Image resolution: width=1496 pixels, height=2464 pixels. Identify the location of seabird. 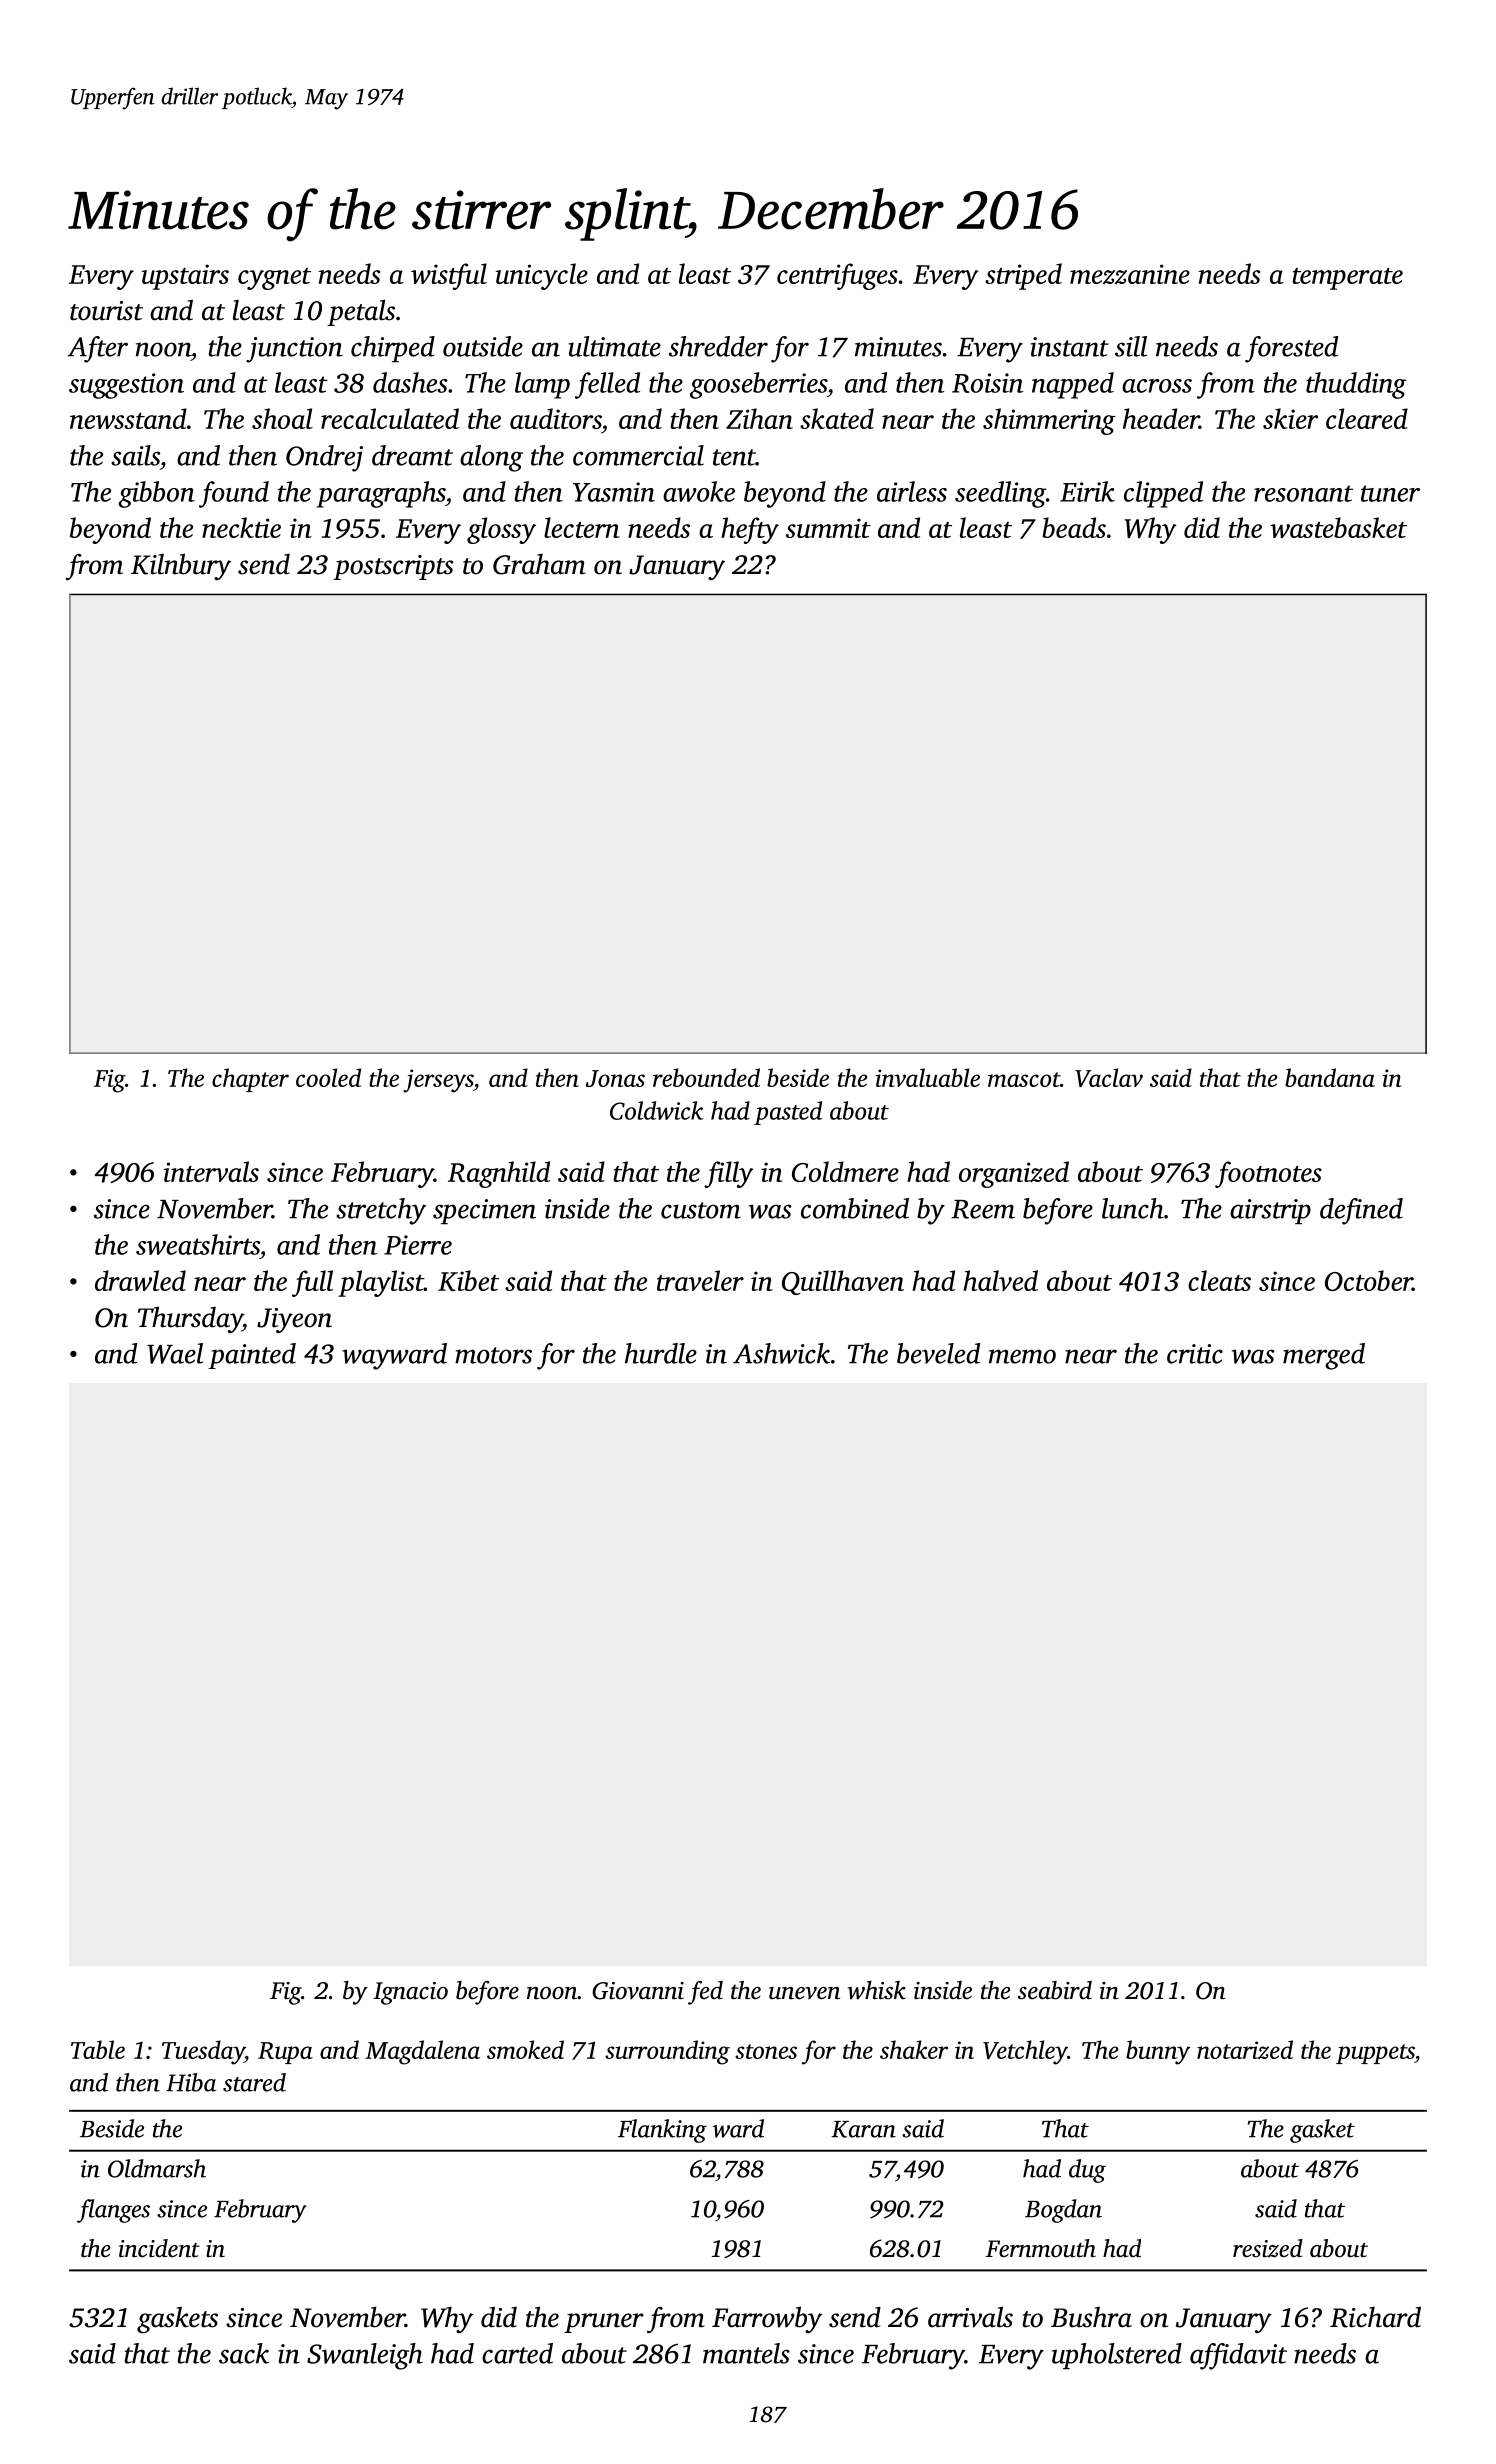
(1055, 1990).
